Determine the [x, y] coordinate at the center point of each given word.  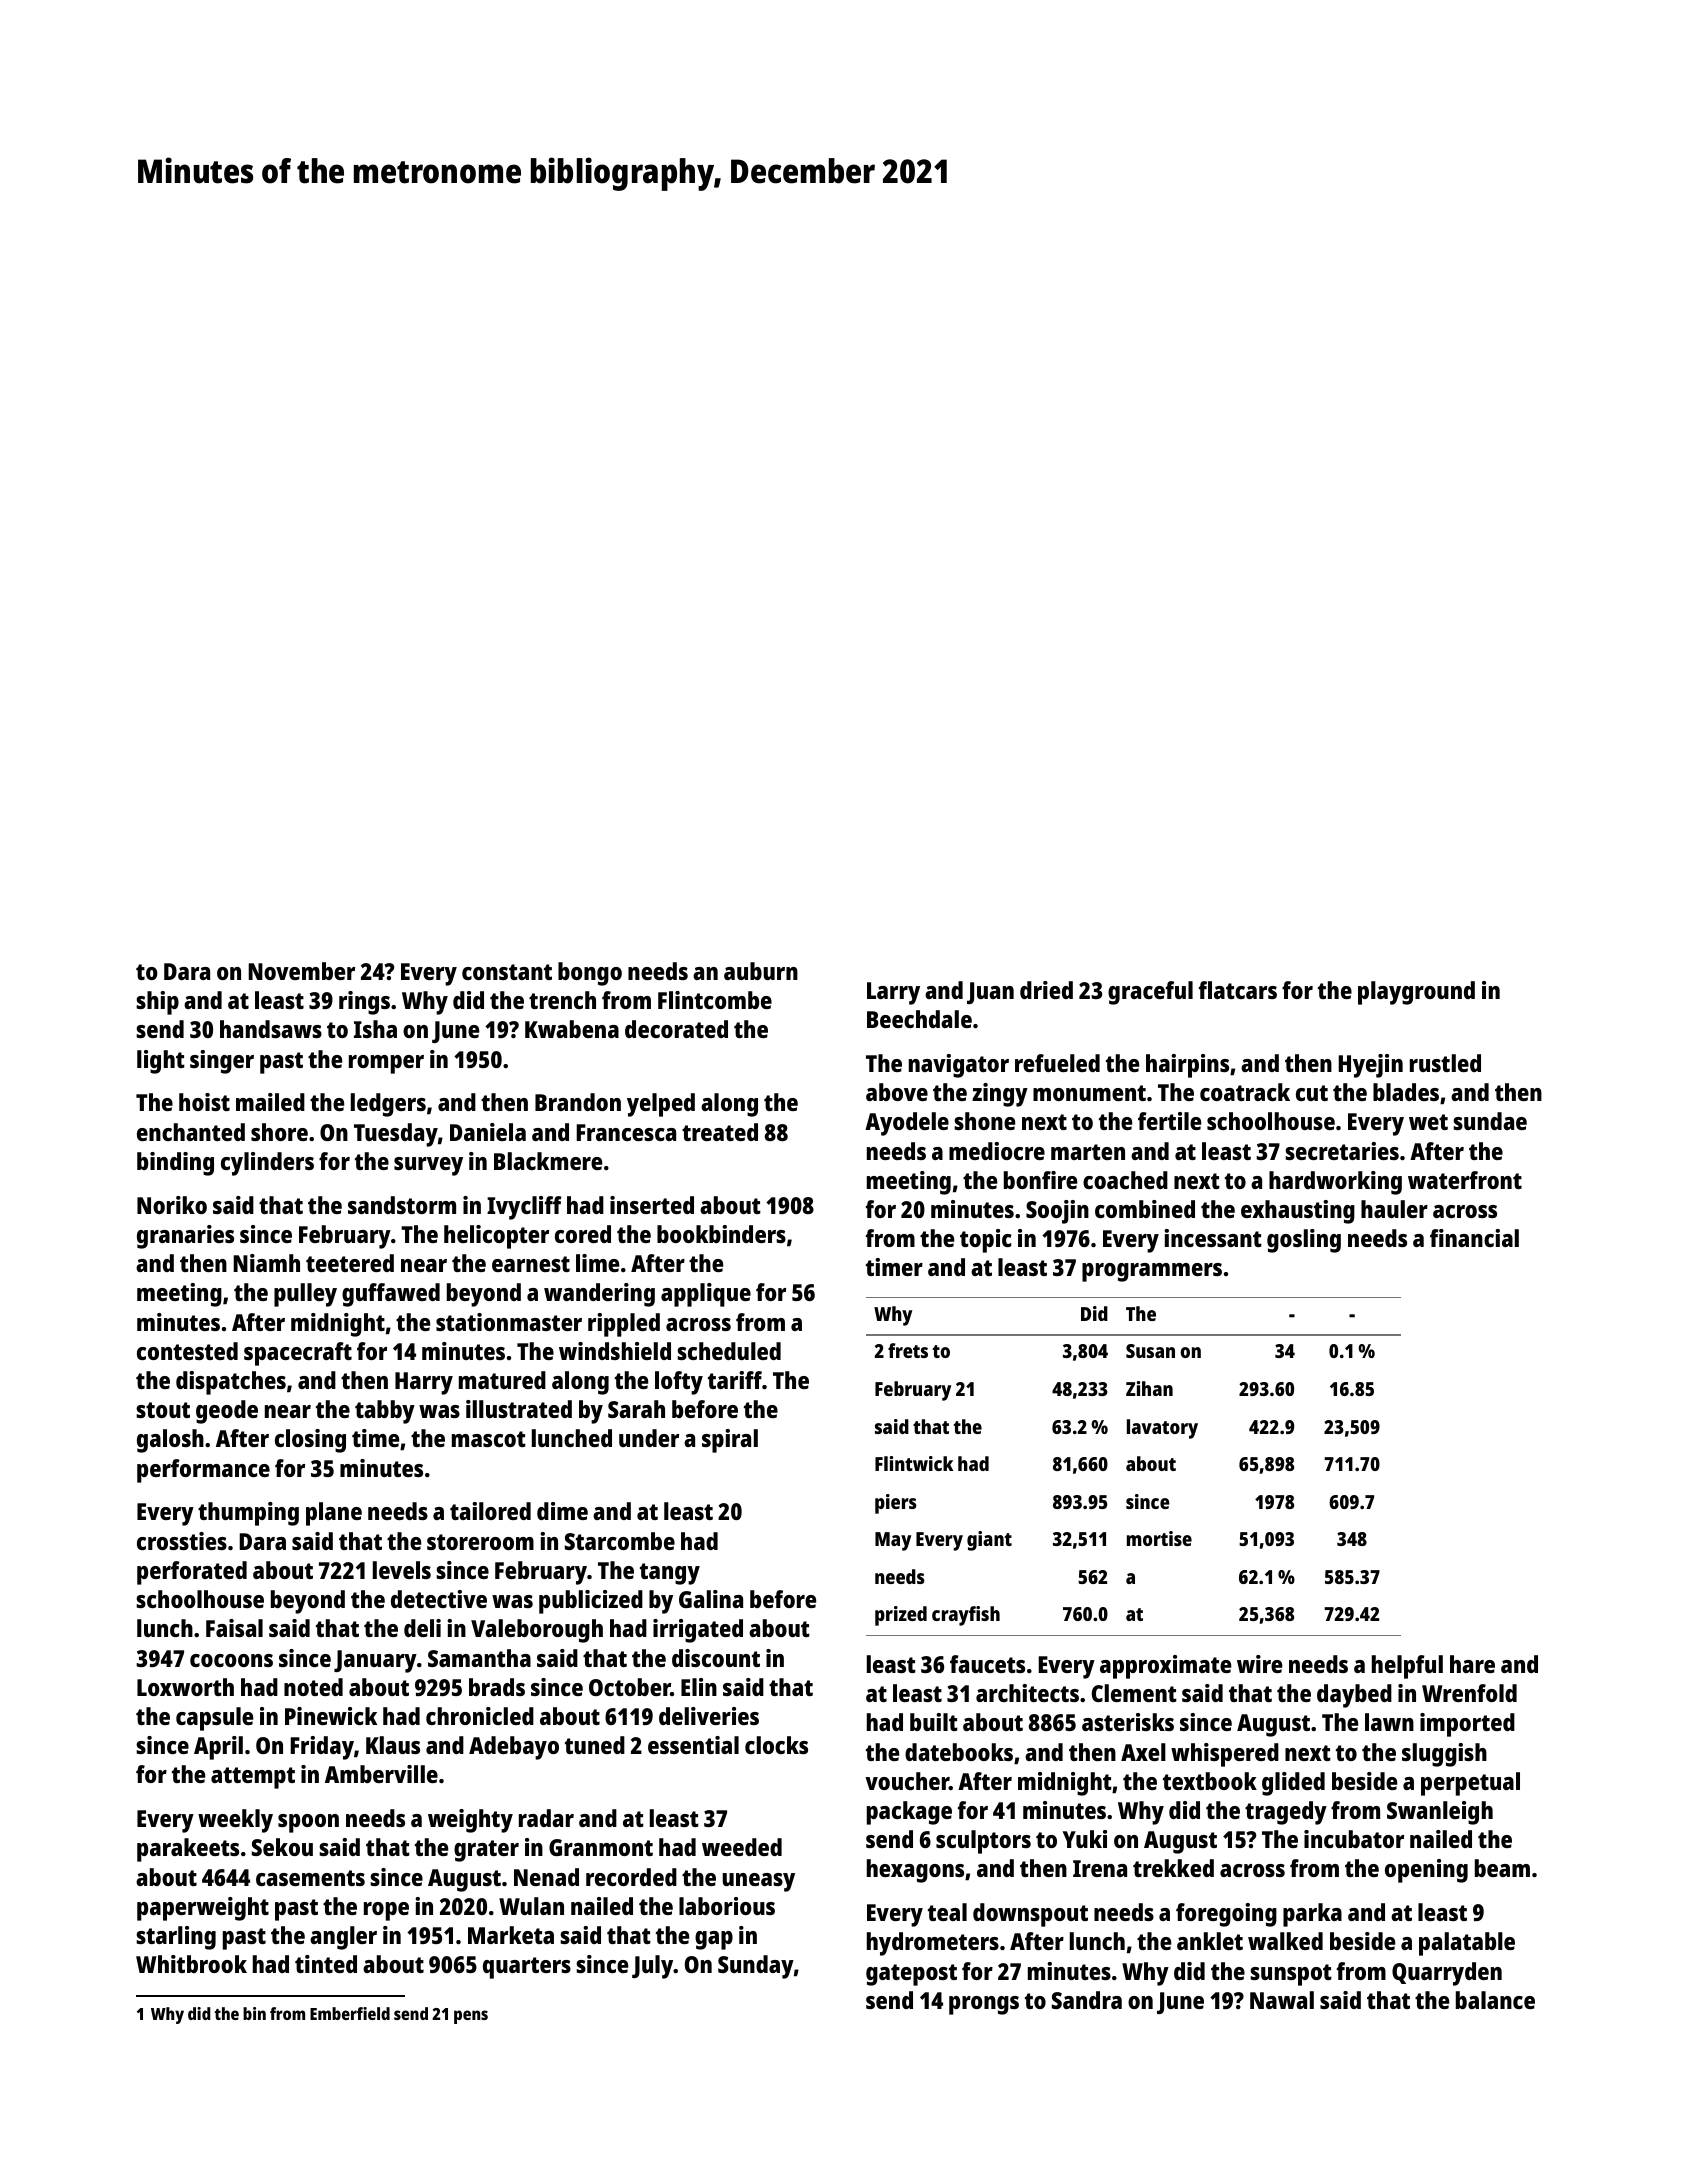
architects [1027, 1693]
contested [187, 1351]
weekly [235, 1821]
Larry [893, 993]
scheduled [729, 1351]
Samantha [479, 1658]
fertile [1169, 1121]
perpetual [1470, 1784]
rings [364, 1003]
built [934, 1722]
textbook [1210, 1781]
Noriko [172, 1205]
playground [1416, 993]
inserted [652, 1205]
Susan [1150, 1351]
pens [471, 2017]
